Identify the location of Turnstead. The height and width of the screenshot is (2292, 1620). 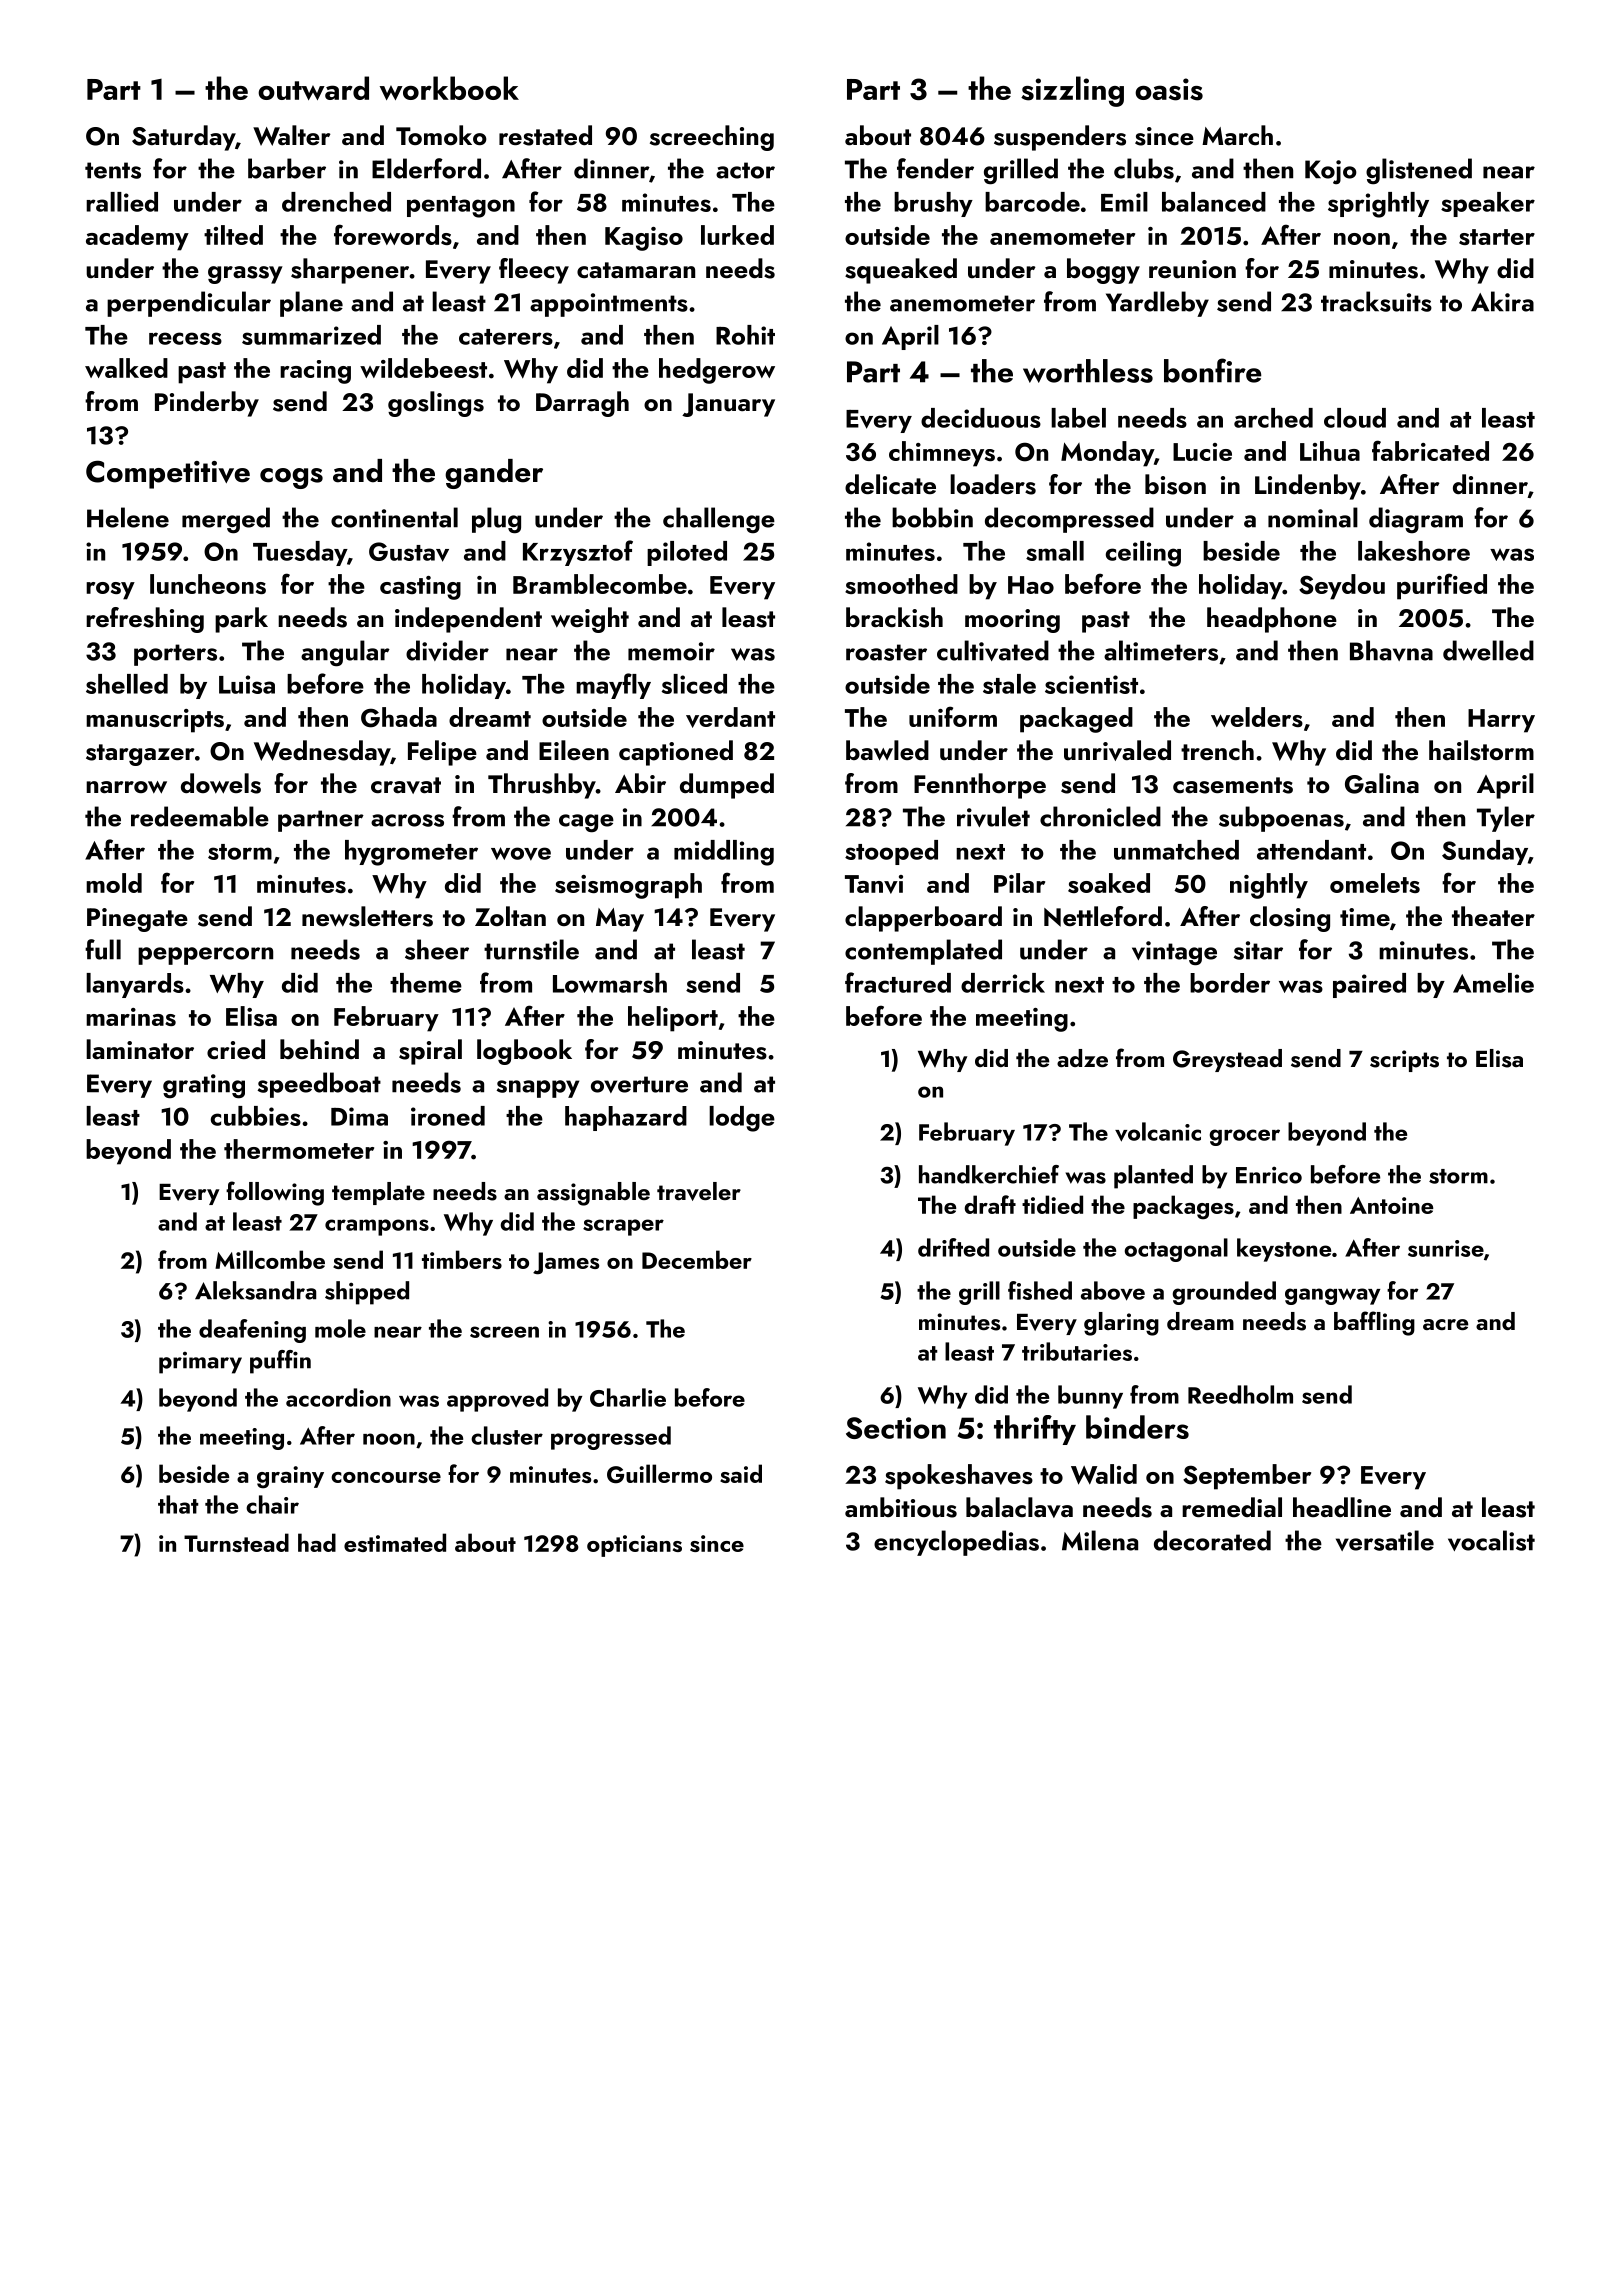
(236, 1542).
